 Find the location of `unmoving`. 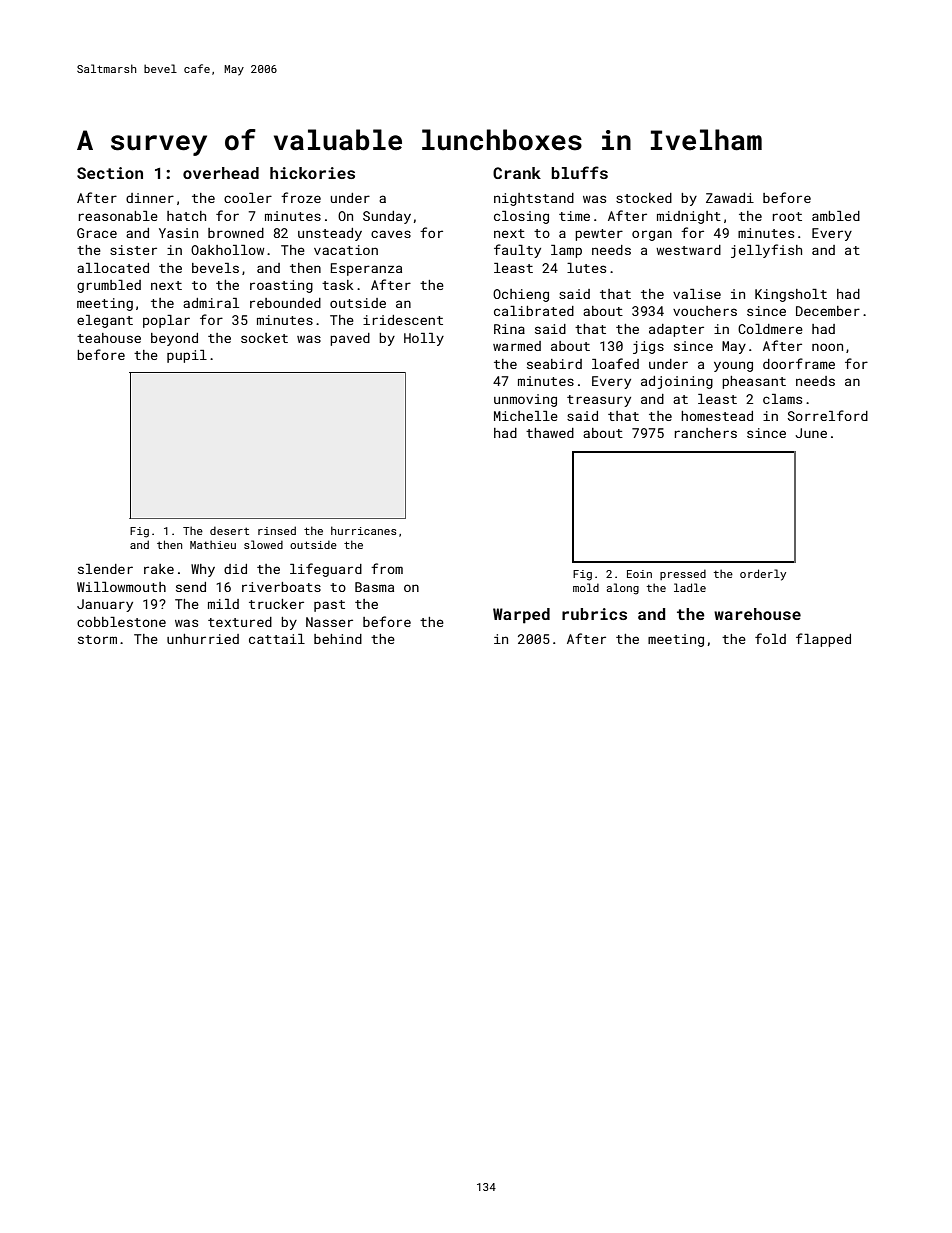

unmoving is located at coordinates (525, 400).
